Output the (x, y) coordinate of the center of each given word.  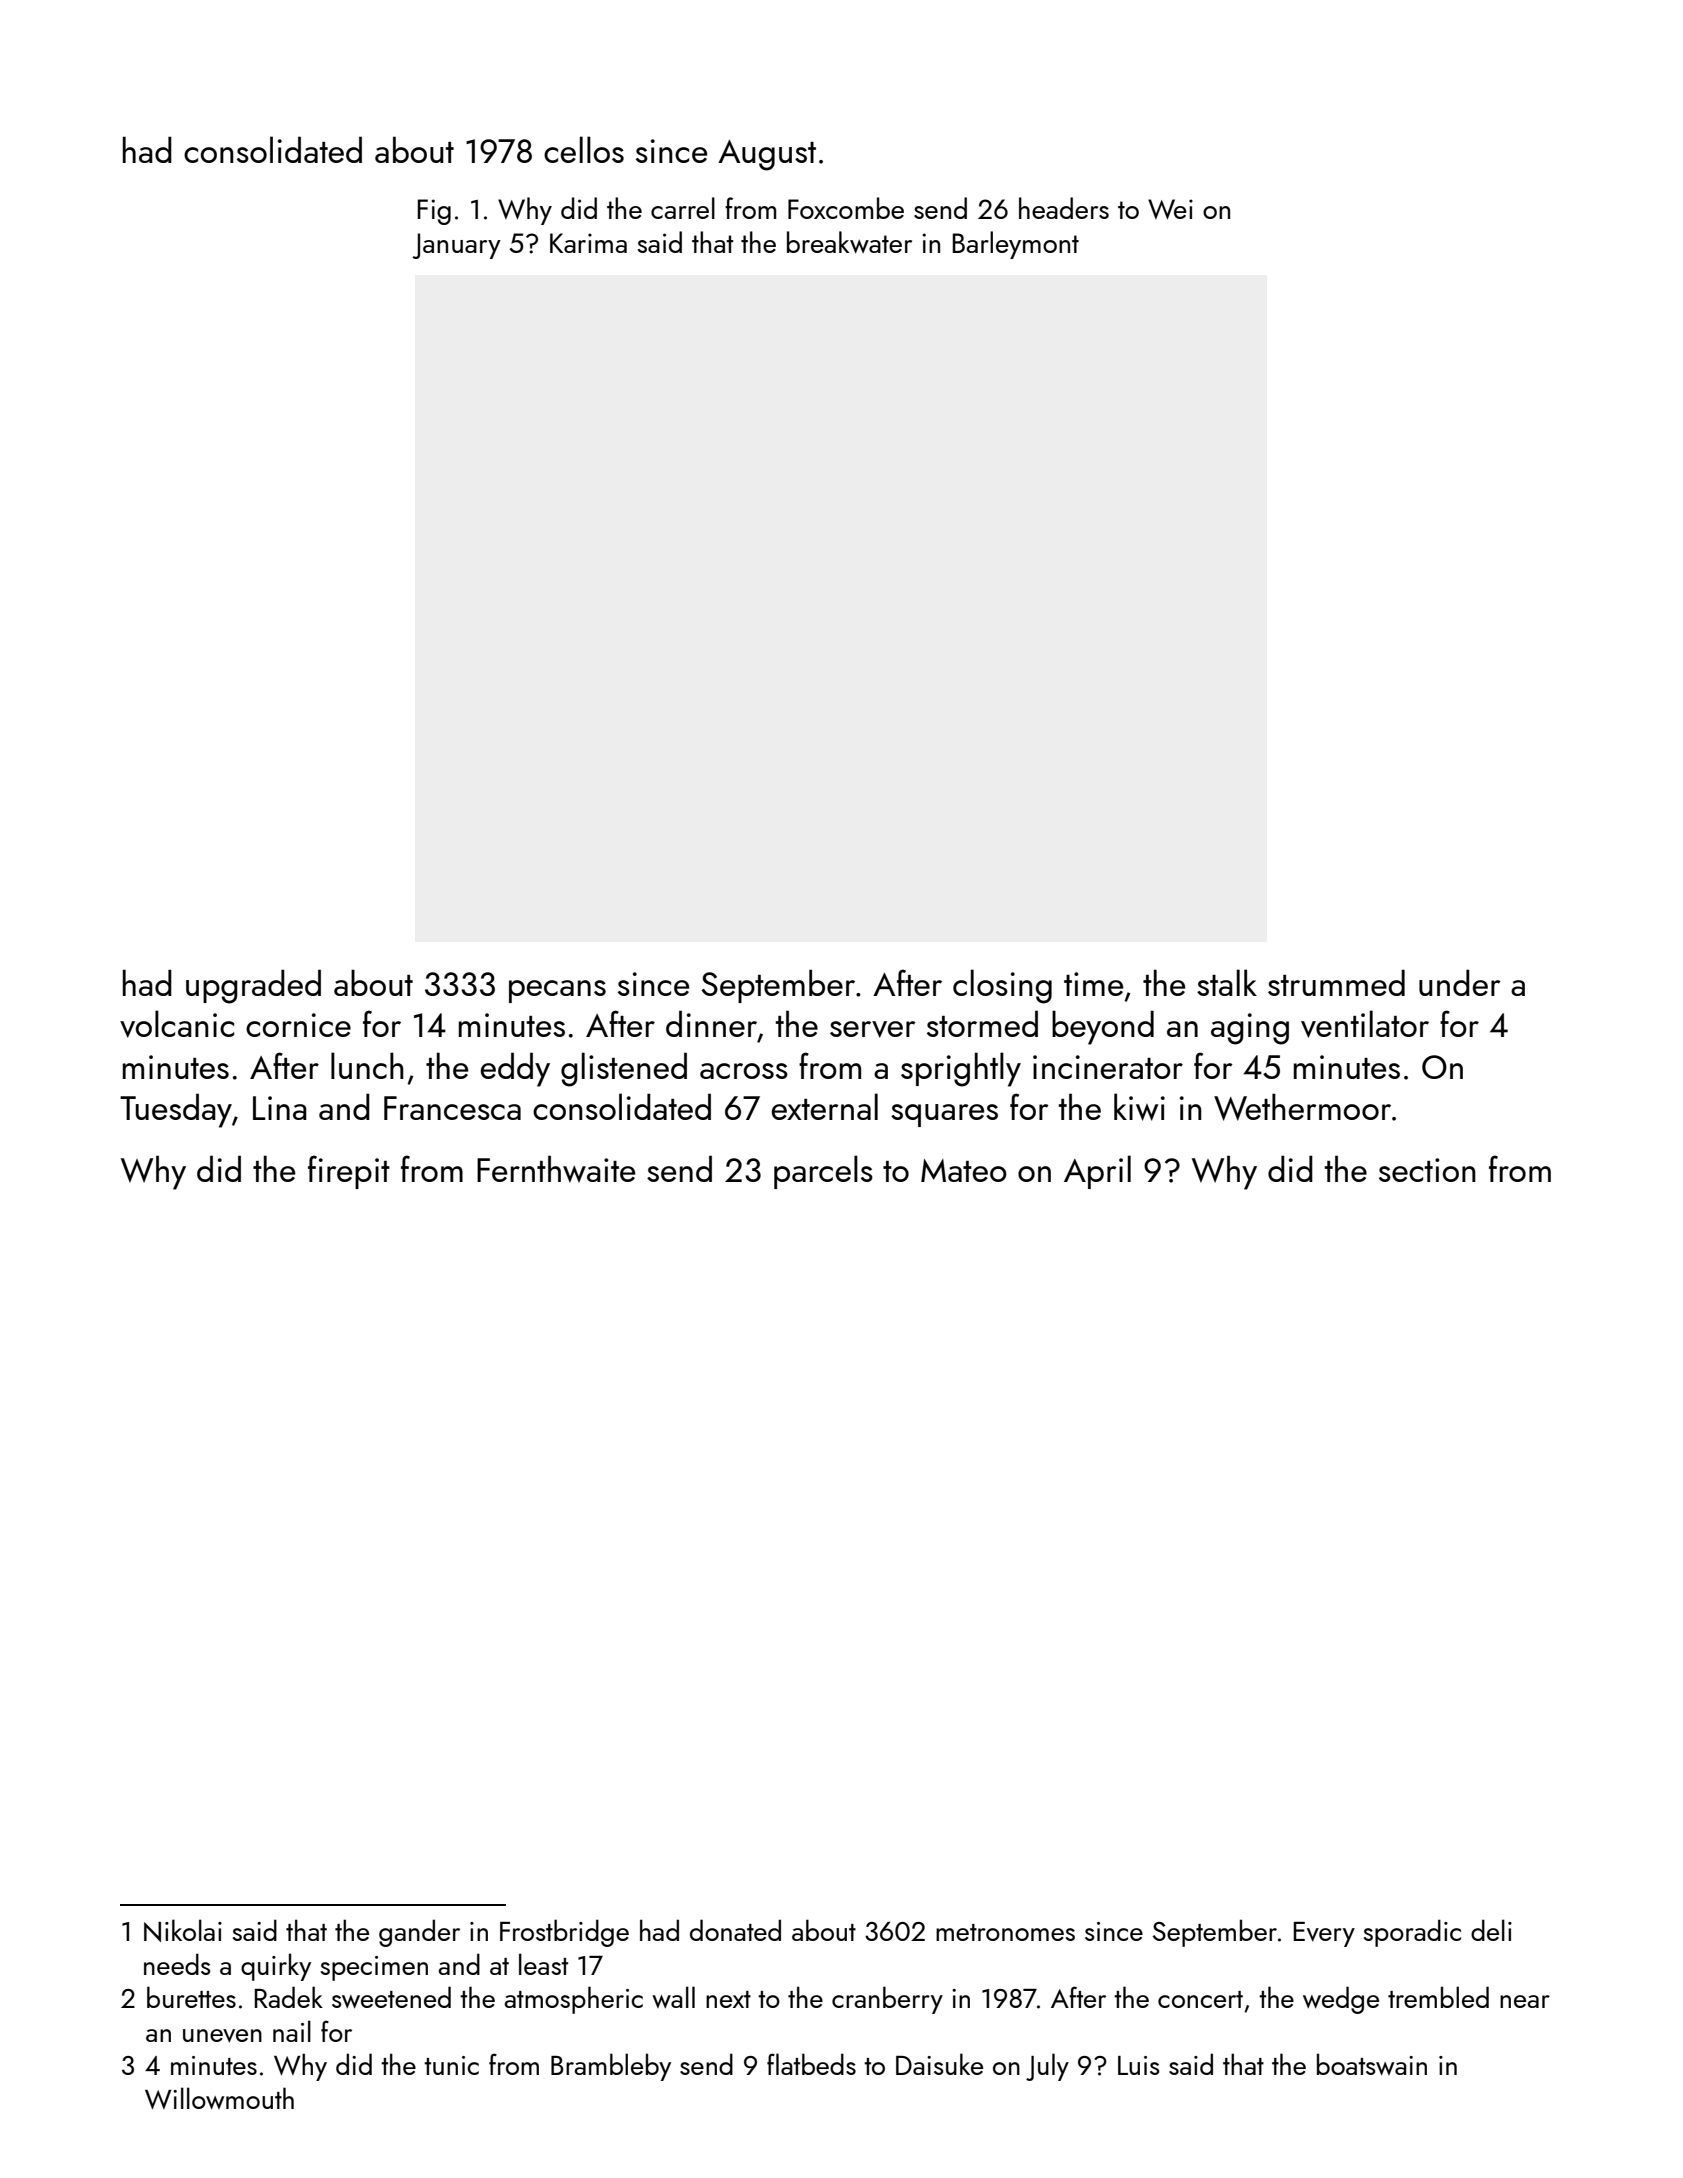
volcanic (177, 1024)
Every (1324, 1934)
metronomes (1005, 1932)
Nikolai (183, 1930)
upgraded (253, 986)
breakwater (849, 242)
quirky (276, 1967)
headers (1064, 208)
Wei (1170, 209)
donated (735, 1930)
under (1460, 982)
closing (1002, 986)
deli (1491, 1930)
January (456, 246)
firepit (349, 1172)
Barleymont (1016, 245)
